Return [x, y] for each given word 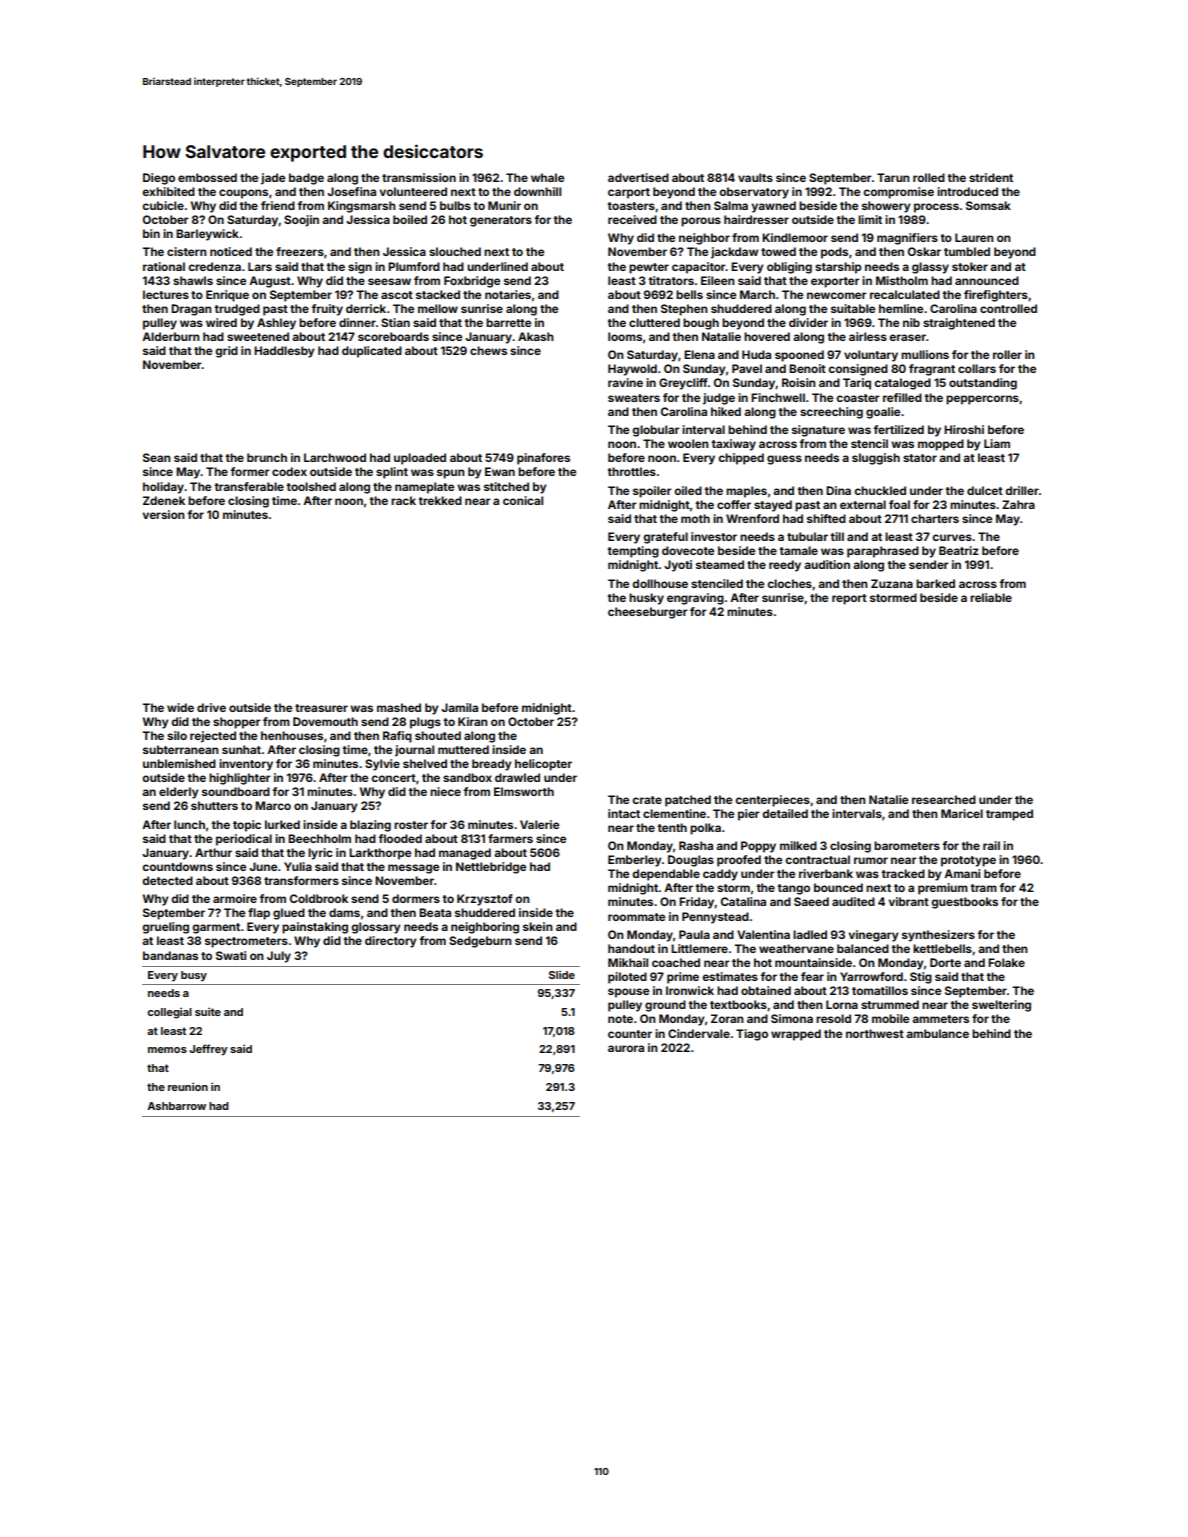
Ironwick [690, 990]
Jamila [459, 707]
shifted [826, 518]
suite [208, 1011]
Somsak [988, 205]
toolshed [311, 486]
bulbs [455, 205]
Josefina [351, 191]
